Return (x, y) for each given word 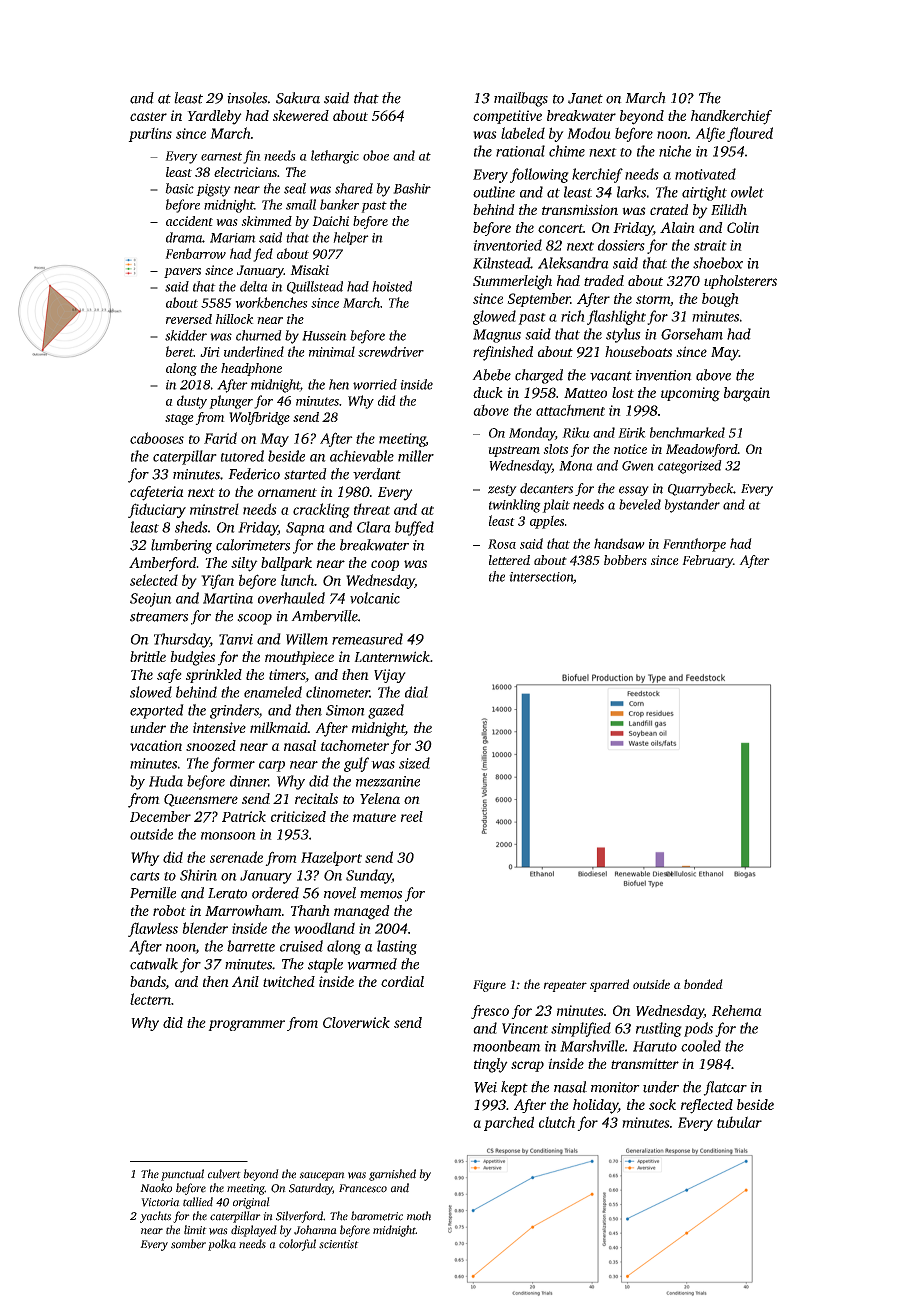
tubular (739, 1122)
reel (412, 816)
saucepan (322, 1176)
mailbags (521, 99)
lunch (297, 580)
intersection (541, 577)
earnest (221, 156)
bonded (703, 984)
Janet (585, 98)
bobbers (625, 560)
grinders (234, 711)
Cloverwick (356, 1022)
